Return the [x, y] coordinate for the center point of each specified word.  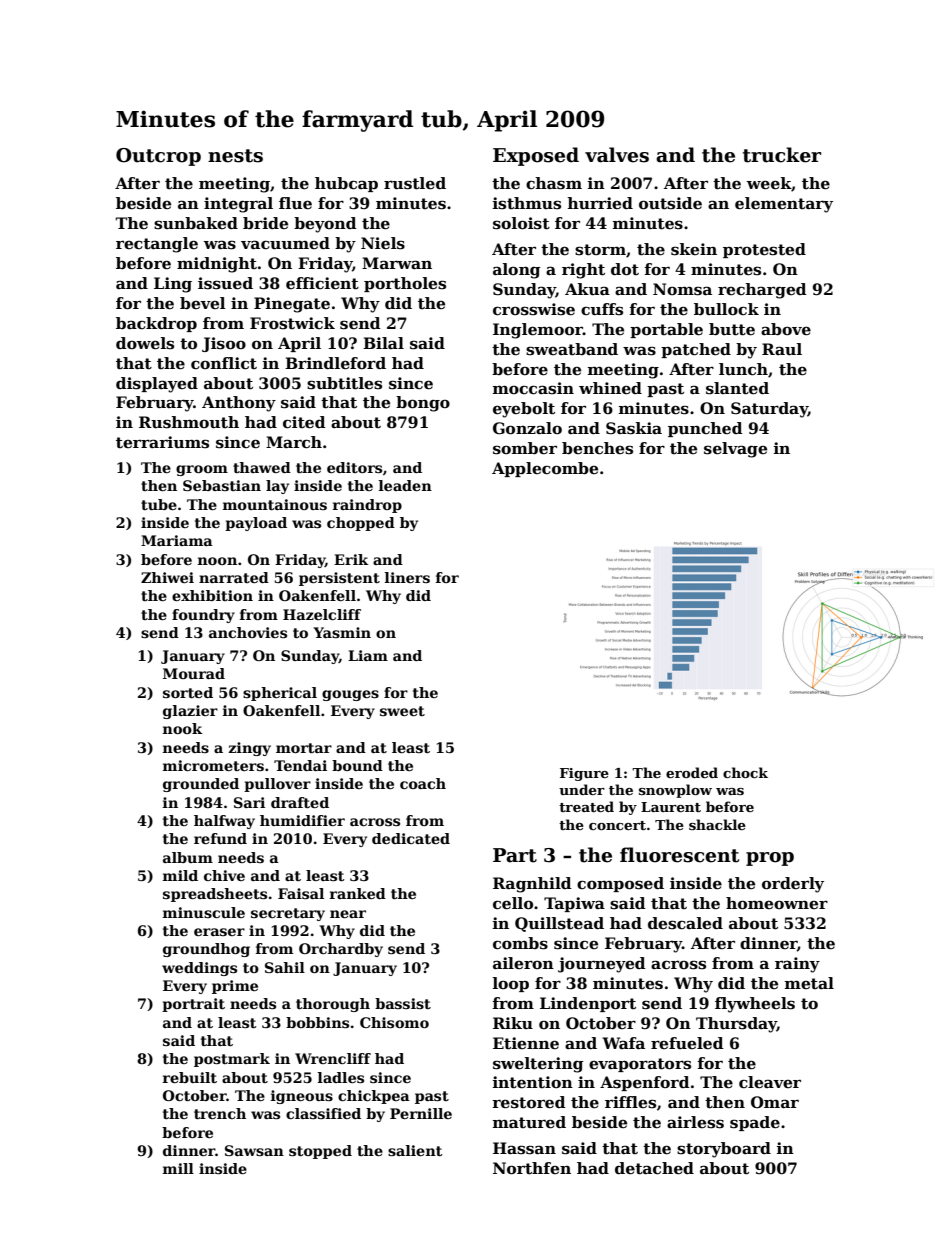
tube [159, 504]
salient [415, 1150]
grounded [201, 785]
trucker [782, 155]
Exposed [536, 156]
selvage [735, 450]
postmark [232, 1060]
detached [654, 1168]
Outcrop [158, 157]
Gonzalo [527, 428]
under [582, 789]
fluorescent [679, 855]
